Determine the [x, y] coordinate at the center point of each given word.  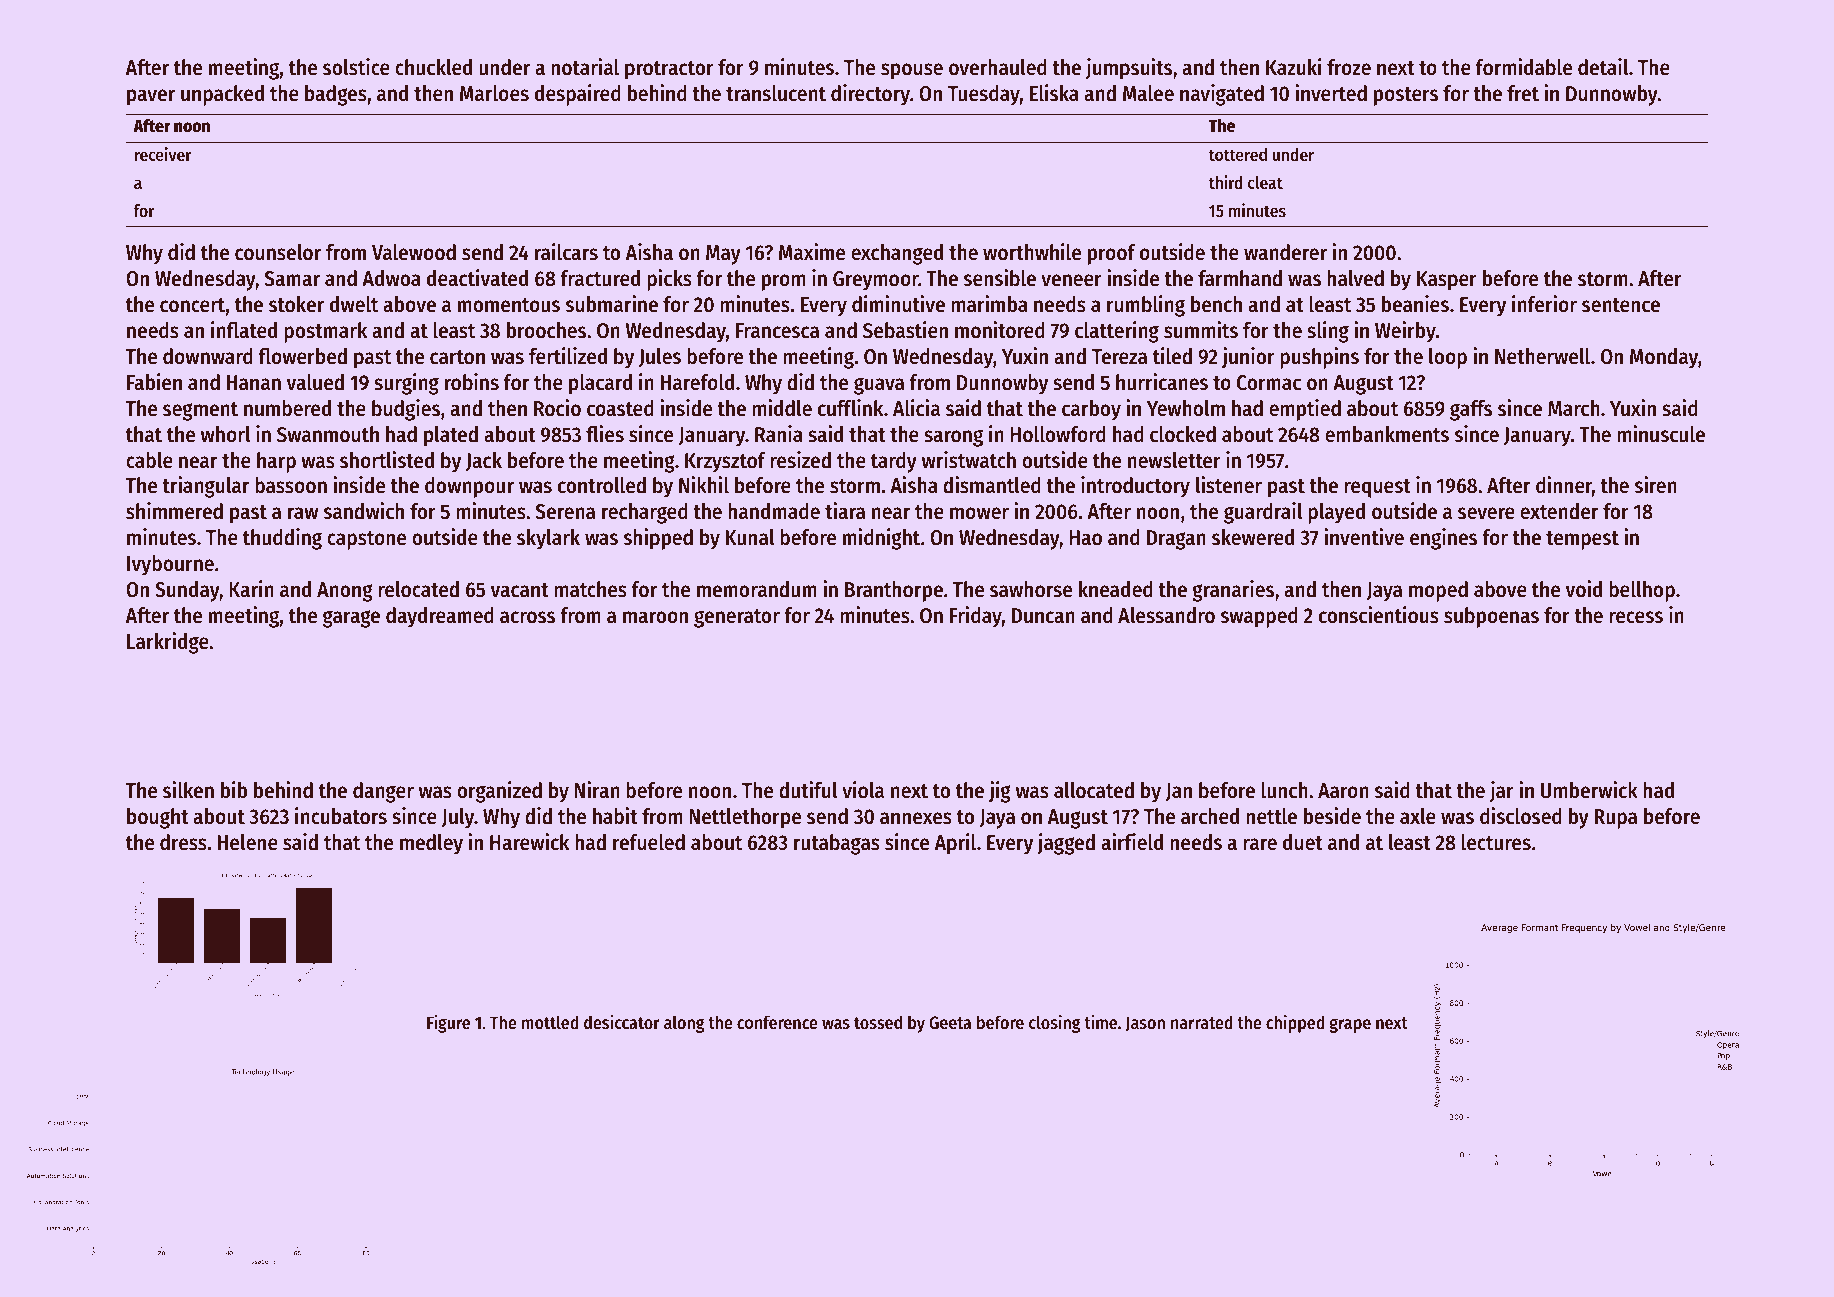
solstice [356, 67]
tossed [878, 1022]
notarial [585, 67]
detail [1603, 67]
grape [1350, 1025]
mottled [550, 1022]
